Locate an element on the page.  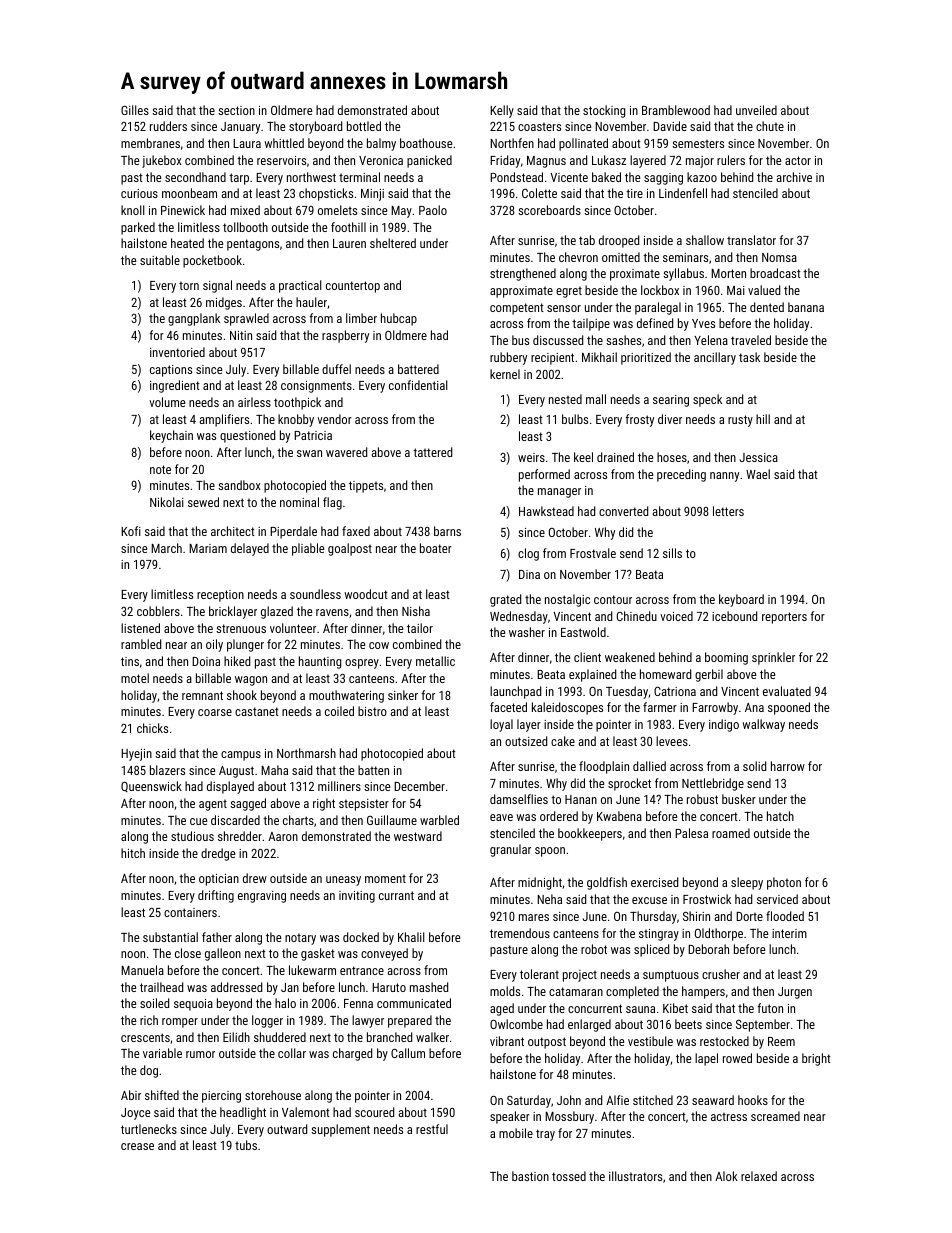
kazoo is located at coordinates (702, 177).
